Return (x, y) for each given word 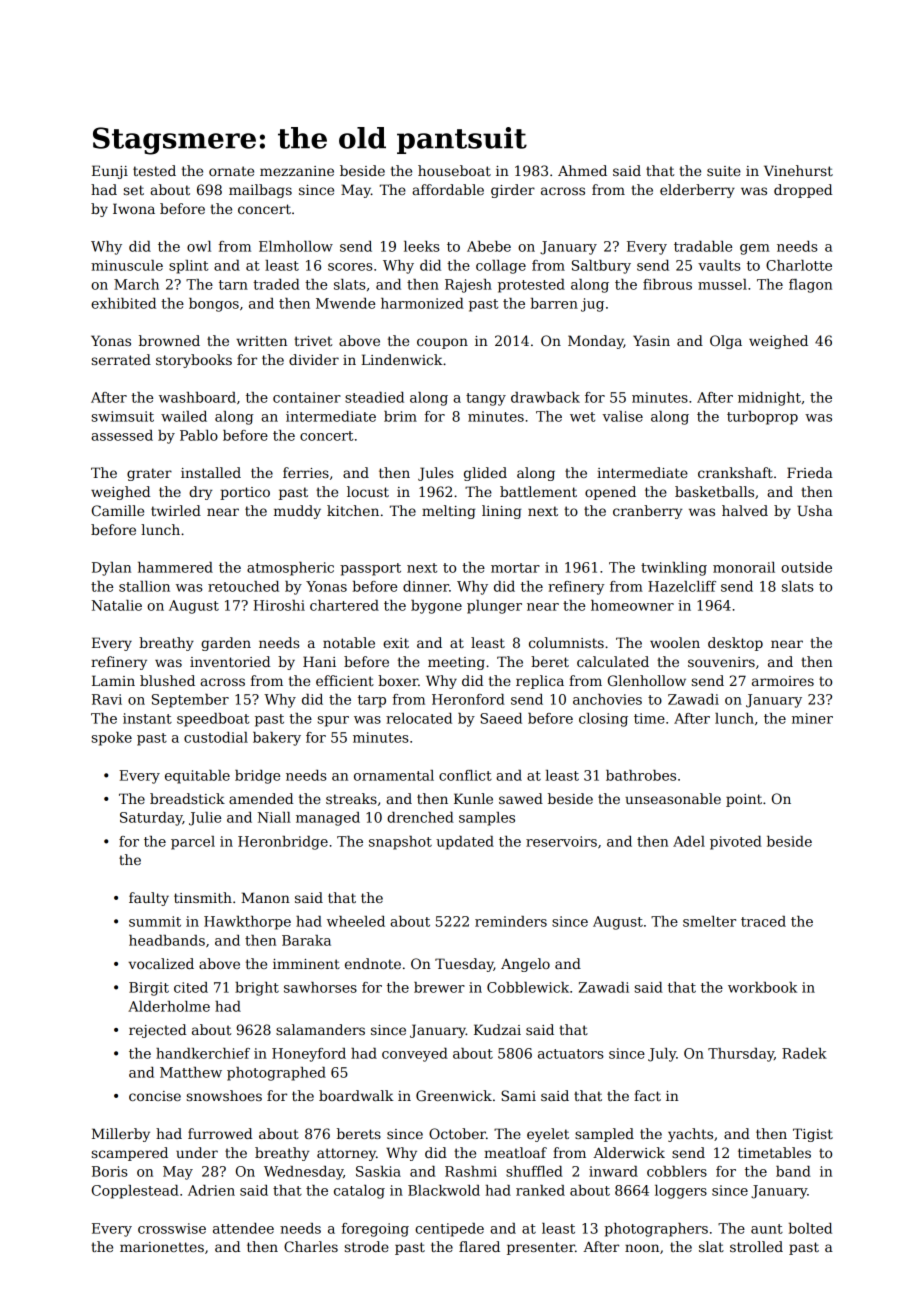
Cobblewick (528, 987)
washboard (197, 397)
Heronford (468, 699)
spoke (112, 739)
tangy (486, 399)
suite (724, 171)
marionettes (162, 1247)
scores (350, 267)
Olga (726, 342)
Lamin (113, 680)
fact (647, 1095)
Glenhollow (647, 680)
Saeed (501, 718)
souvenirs (721, 662)
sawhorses (320, 987)
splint (188, 267)
